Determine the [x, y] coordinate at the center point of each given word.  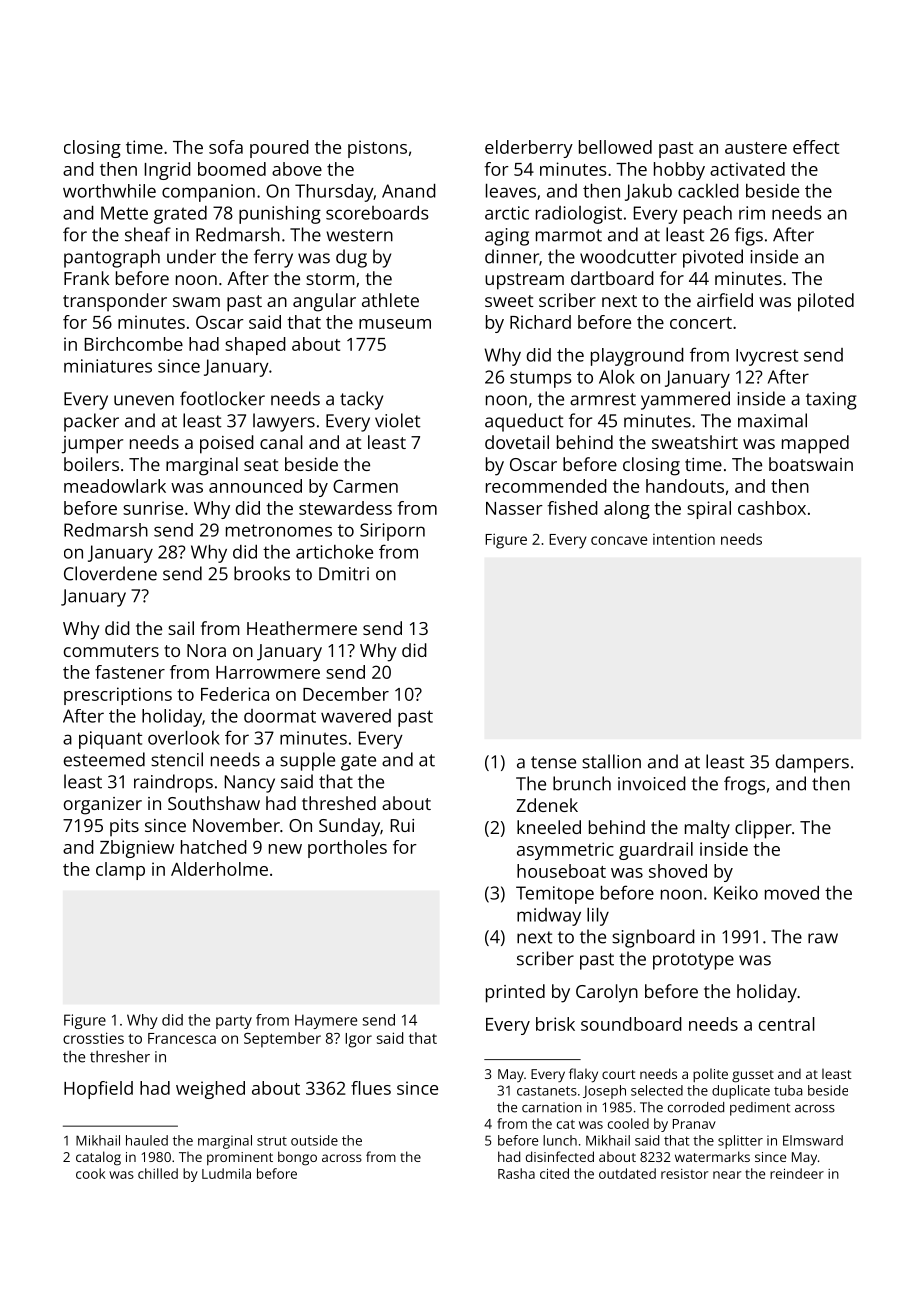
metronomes [279, 530]
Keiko [736, 893]
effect [816, 147]
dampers [812, 763]
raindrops [173, 783]
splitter [740, 1142]
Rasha [516, 1173]
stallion [611, 761]
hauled [147, 1140]
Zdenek [547, 805]
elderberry [529, 149]
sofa [226, 147]
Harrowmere [268, 672]
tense [553, 762]
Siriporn [392, 532]
